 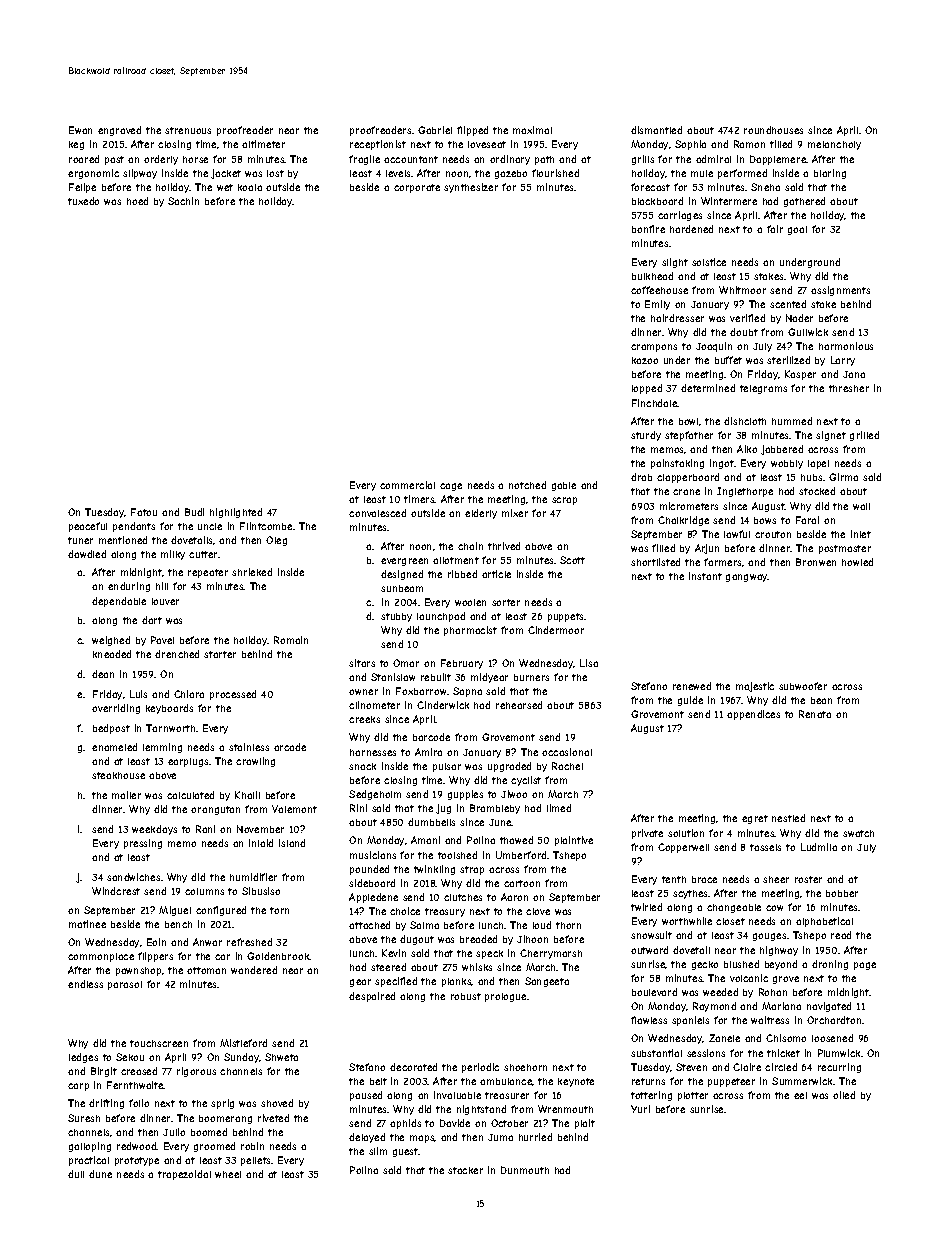 I want to click on Goldenbrook, so click(x=278, y=956).
